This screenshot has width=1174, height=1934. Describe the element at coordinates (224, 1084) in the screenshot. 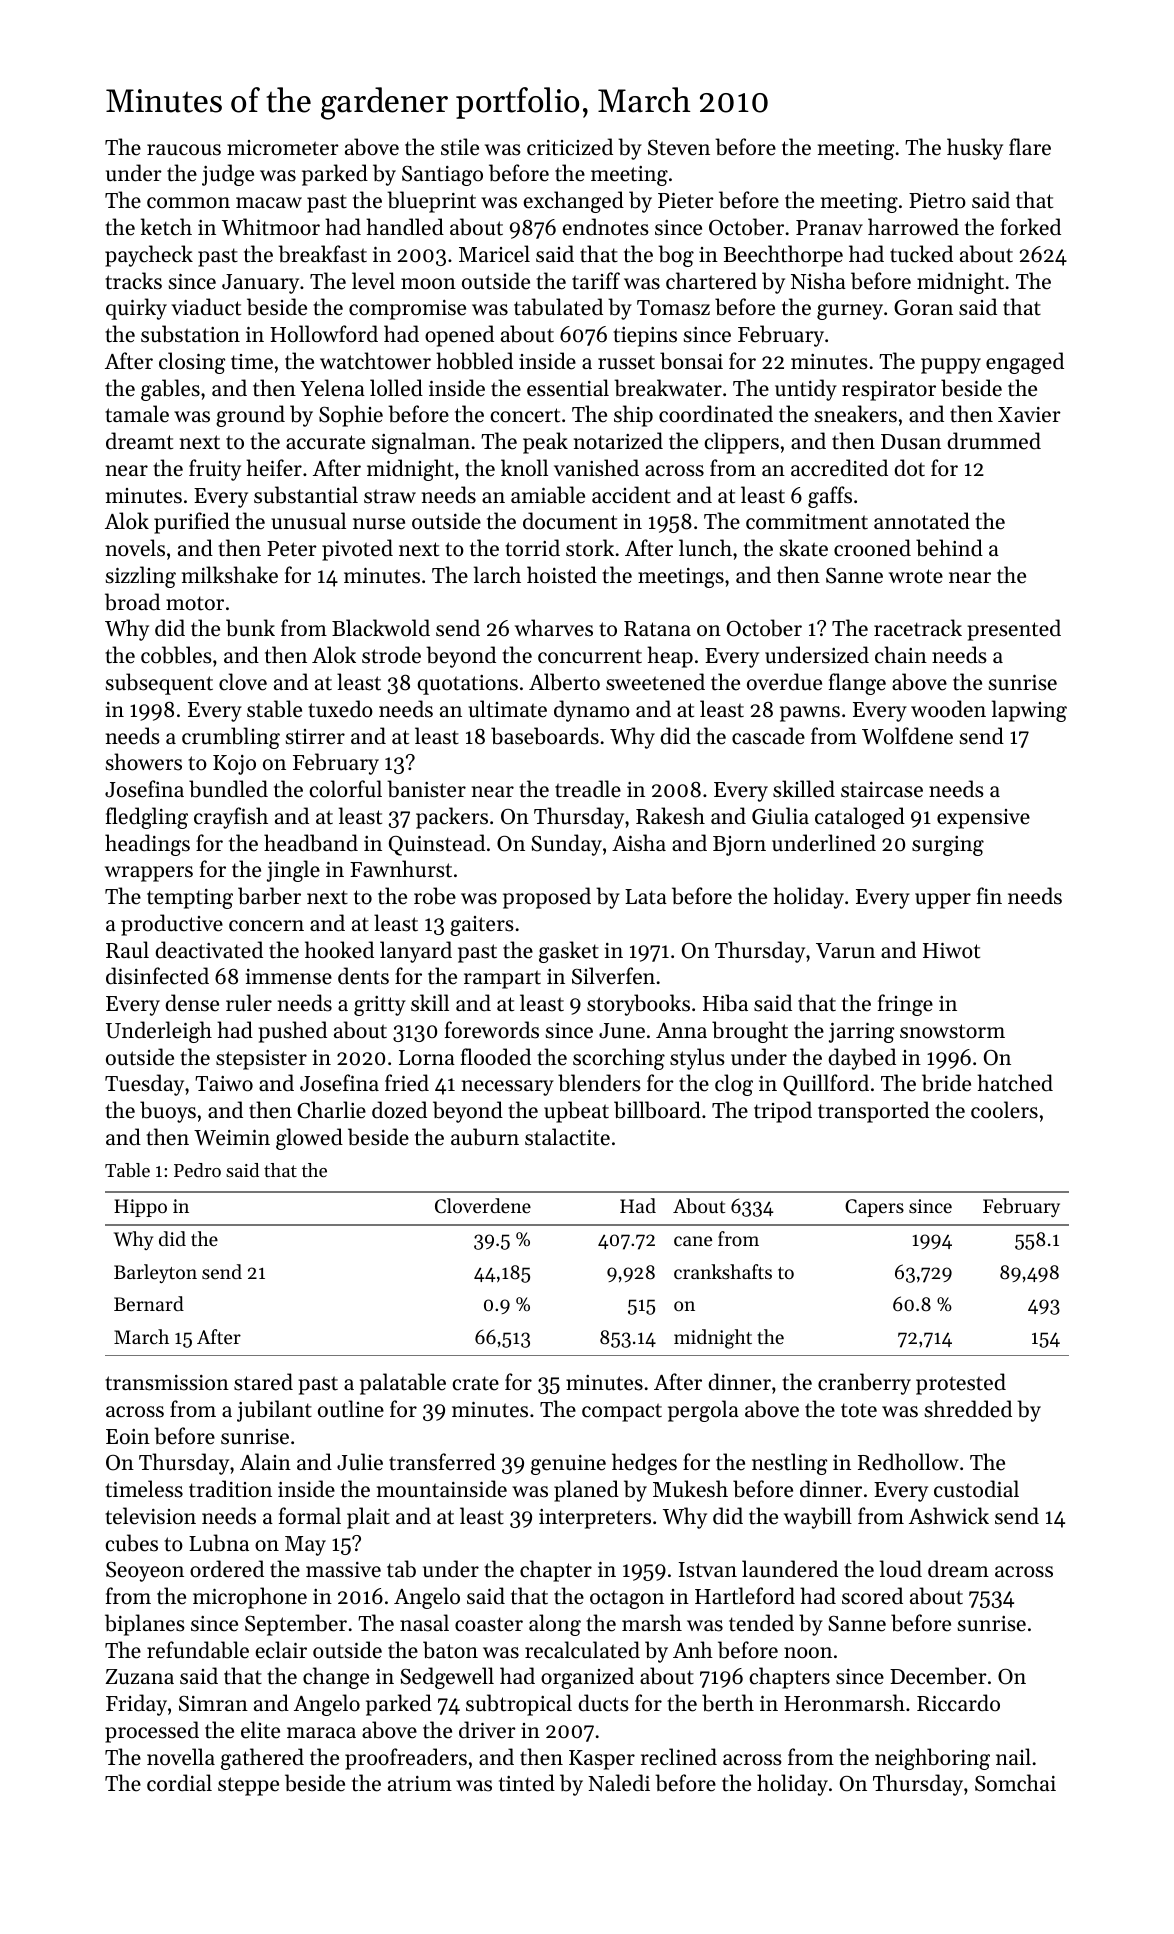

I see `Taiwo` at that location.
